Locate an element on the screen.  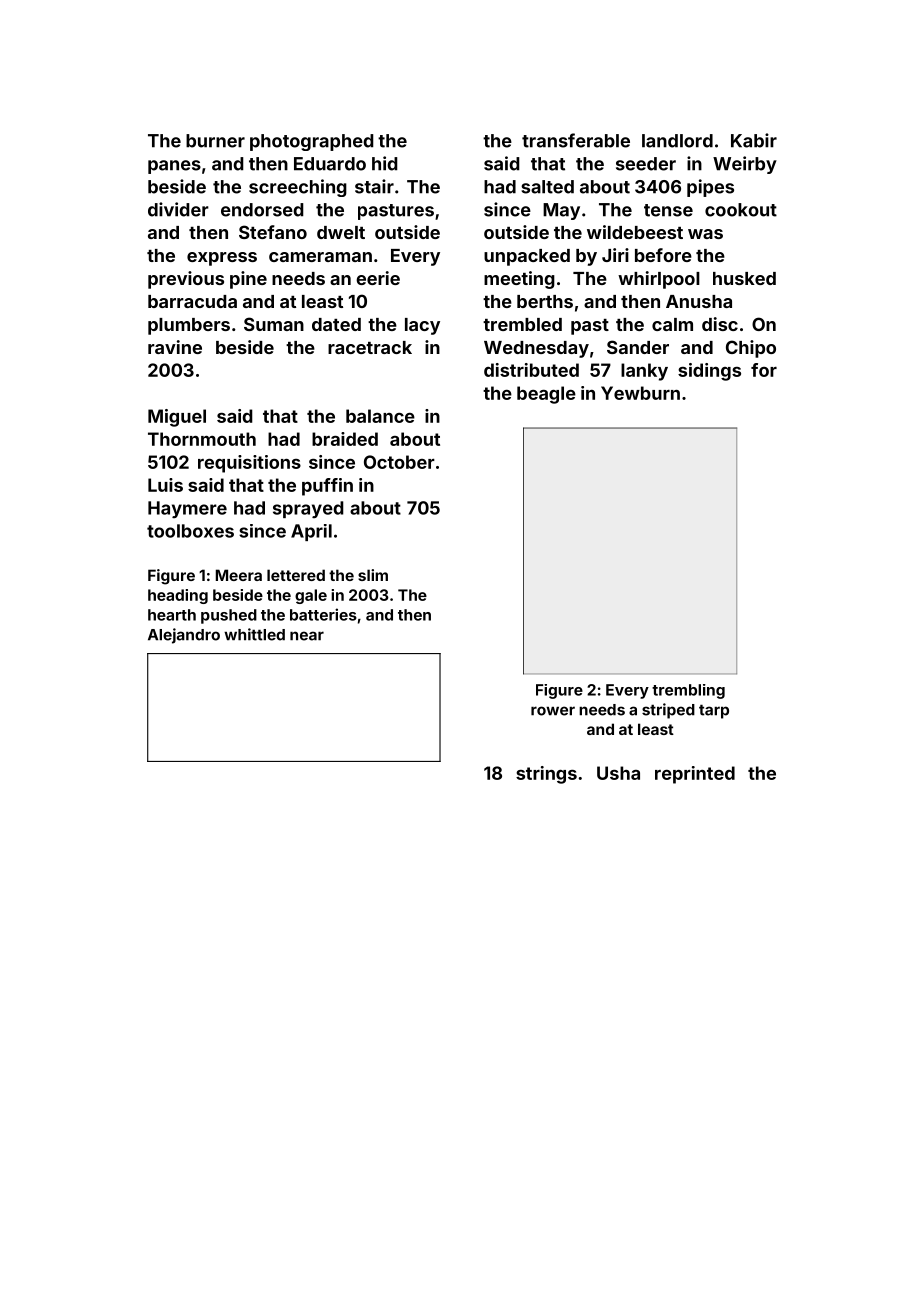
lacy is located at coordinates (422, 326).
